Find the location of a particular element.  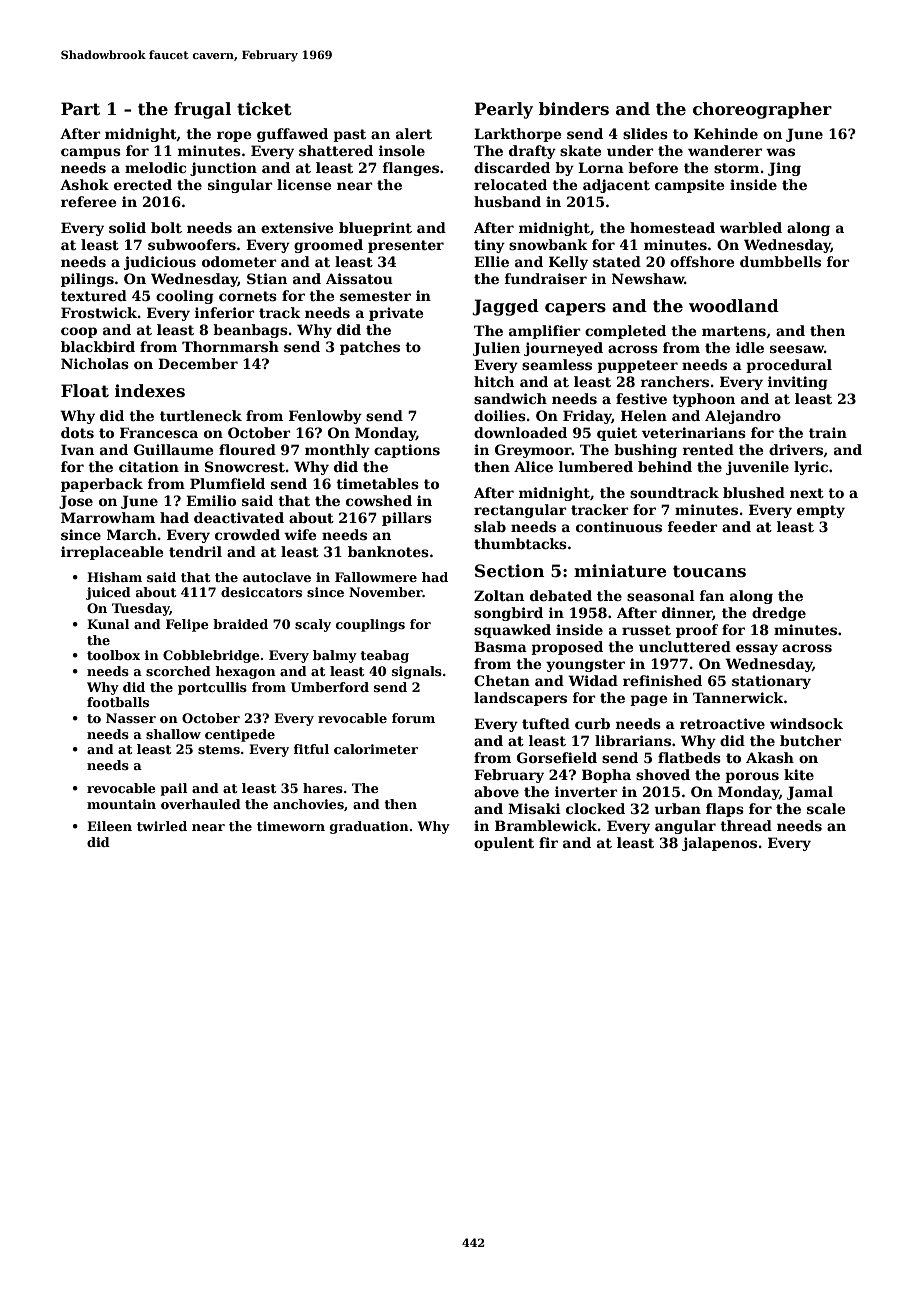

timeworn is located at coordinates (291, 826).
